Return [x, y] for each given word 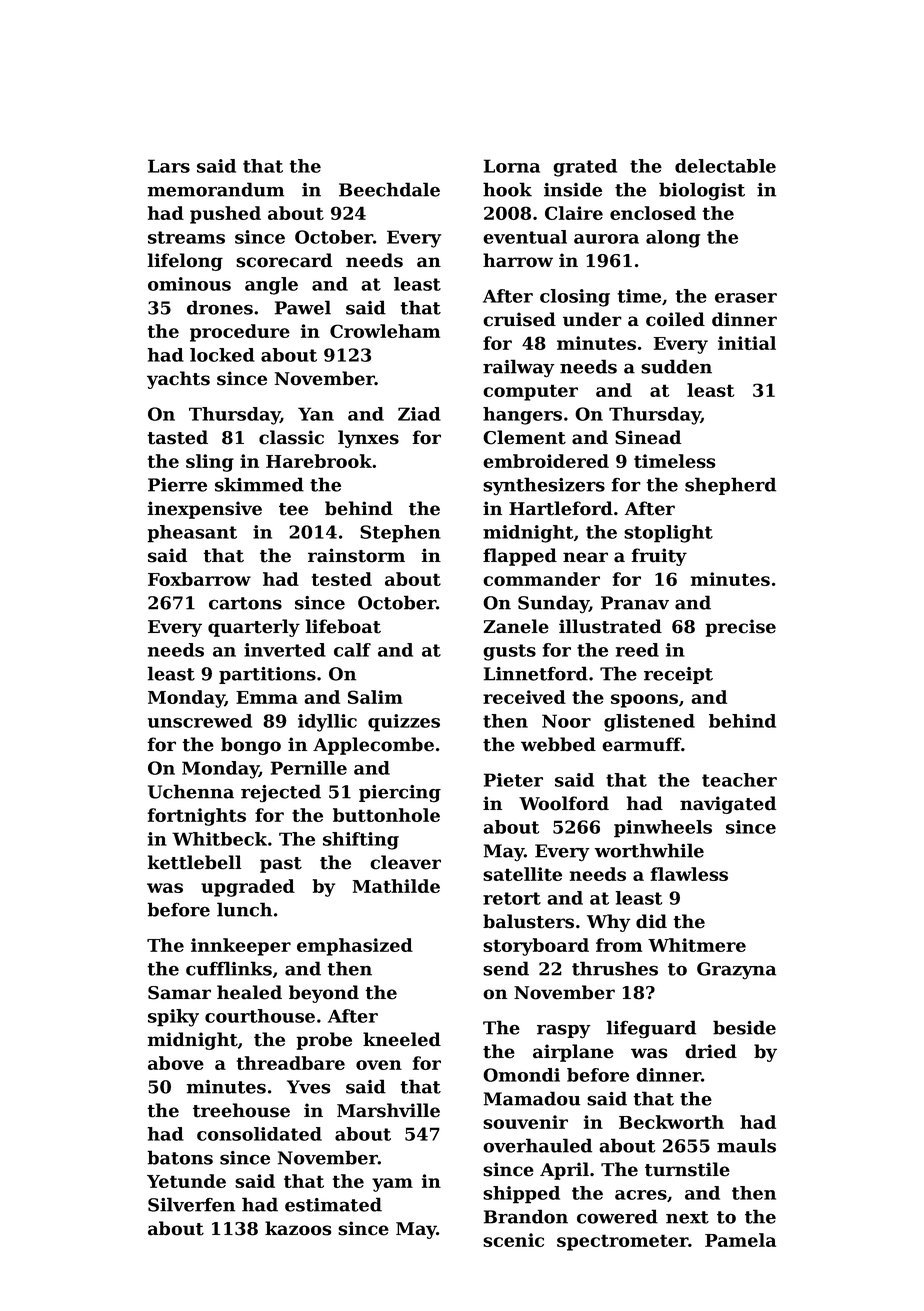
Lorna [512, 166]
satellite [522, 874]
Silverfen [191, 1204]
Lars [169, 166]
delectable [725, 166]
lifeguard [651, 1029]
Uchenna [191, 791]
